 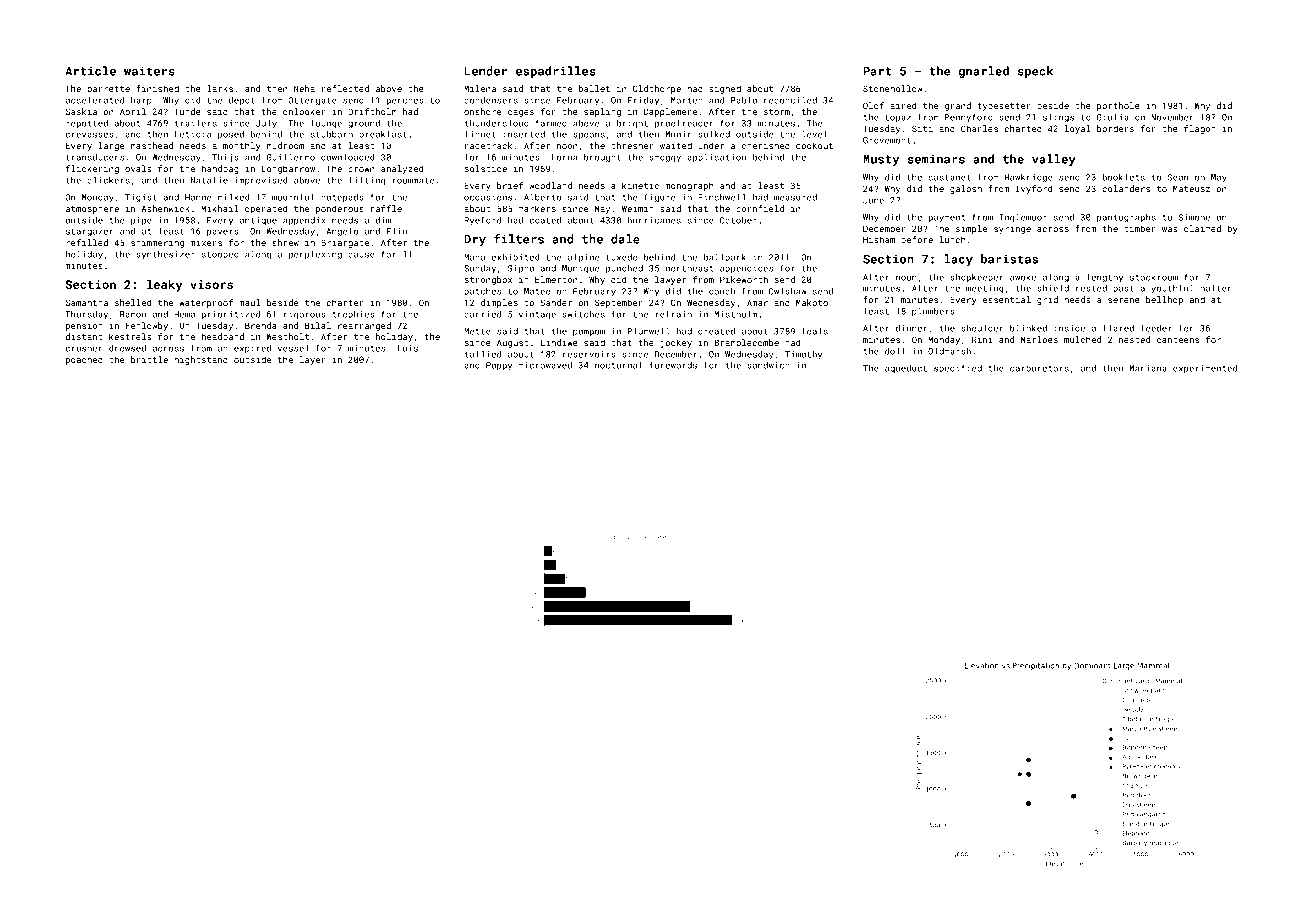 What do you see at coordinates (313, 360) in the document?
I see `layer` at bounding box center [313, 360].
